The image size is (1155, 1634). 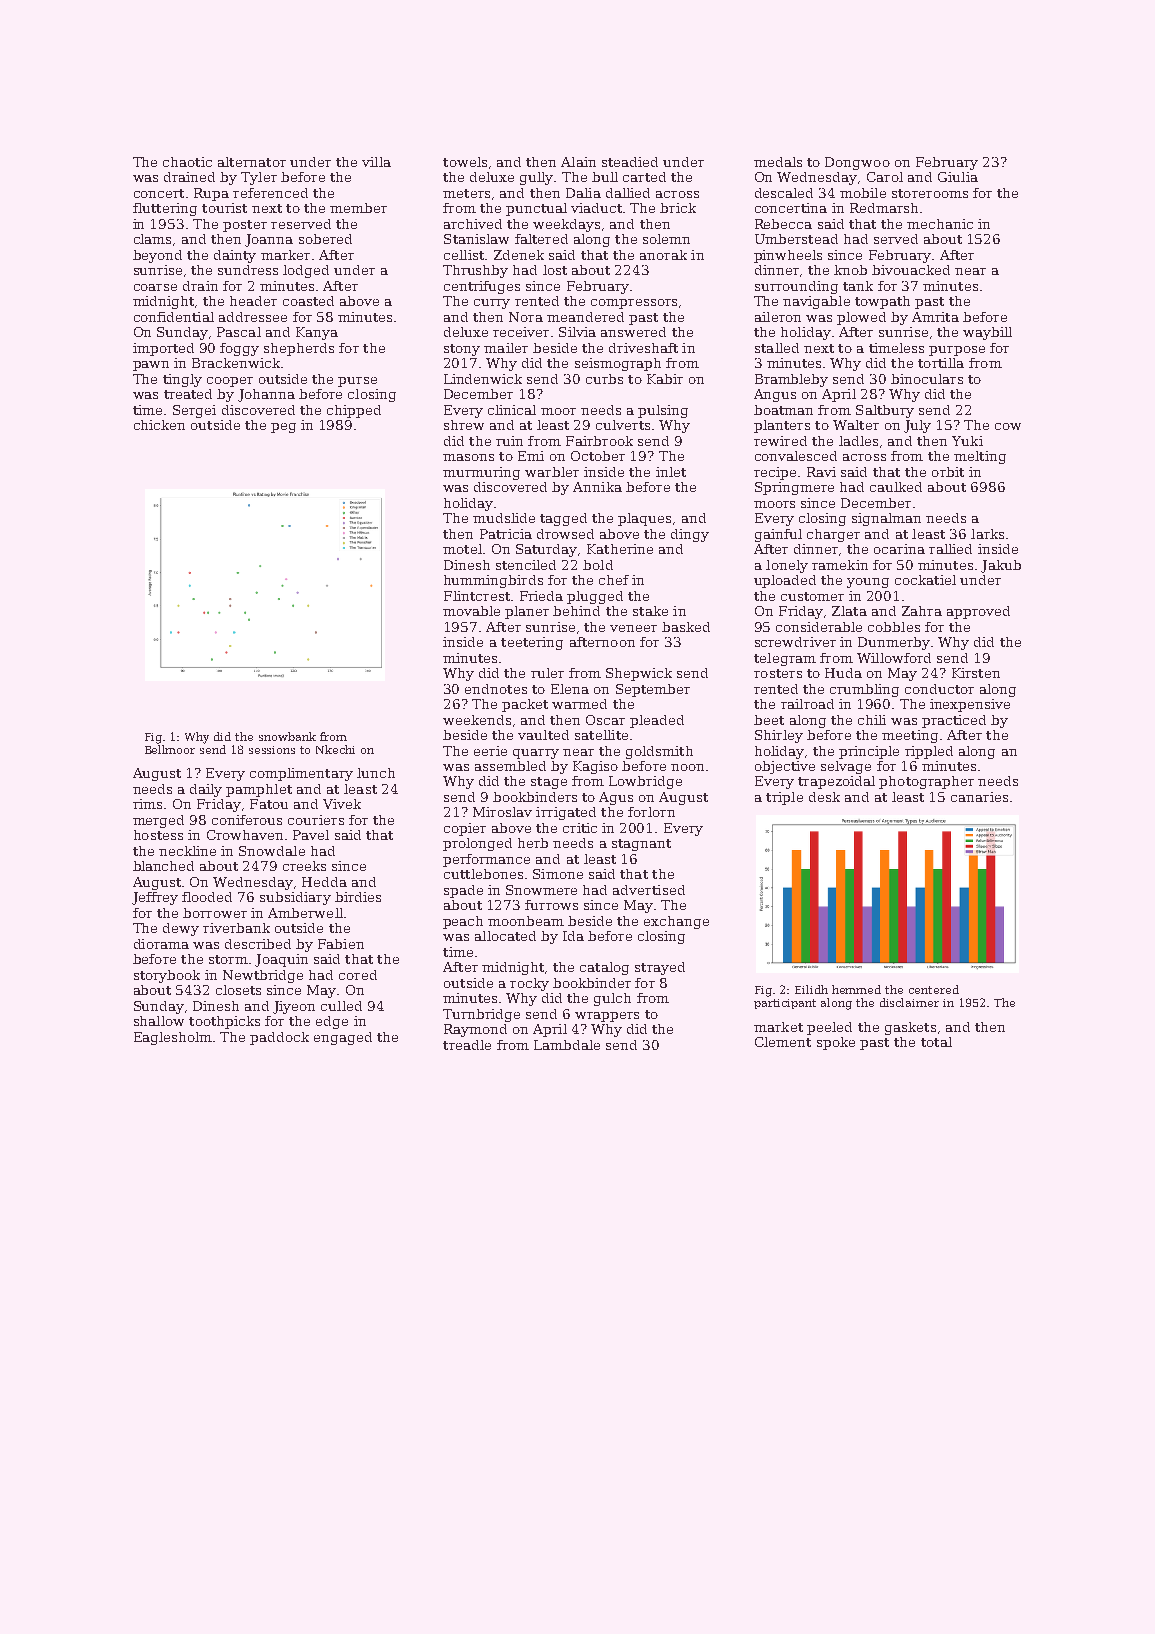 What do you see at coordinates (678, 208) in the screenshot?
I see `brick` at bounding box center [678, 208].
